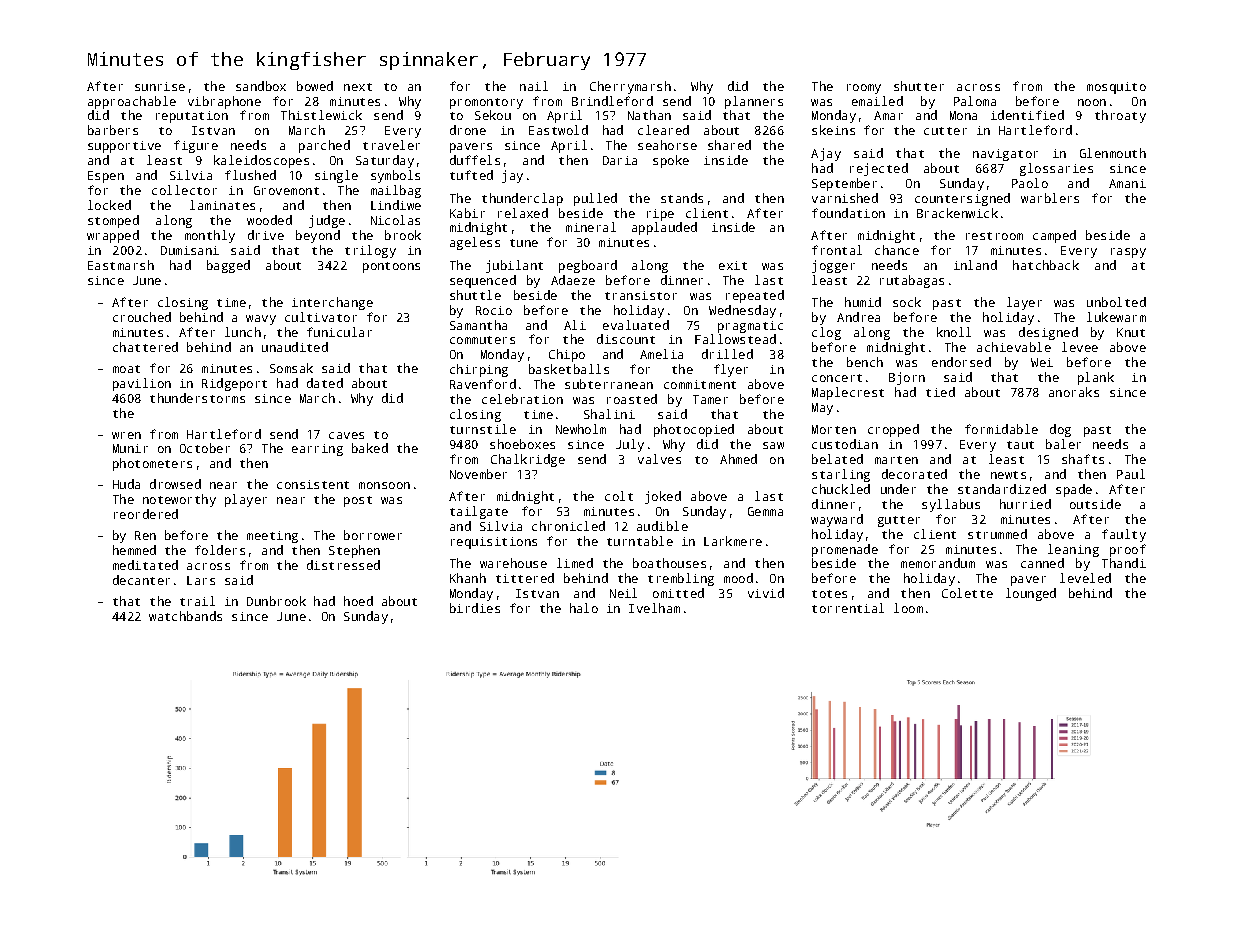  Describe the element at coordinates (1005, 155) in the image. I see `navigator` at that location.
